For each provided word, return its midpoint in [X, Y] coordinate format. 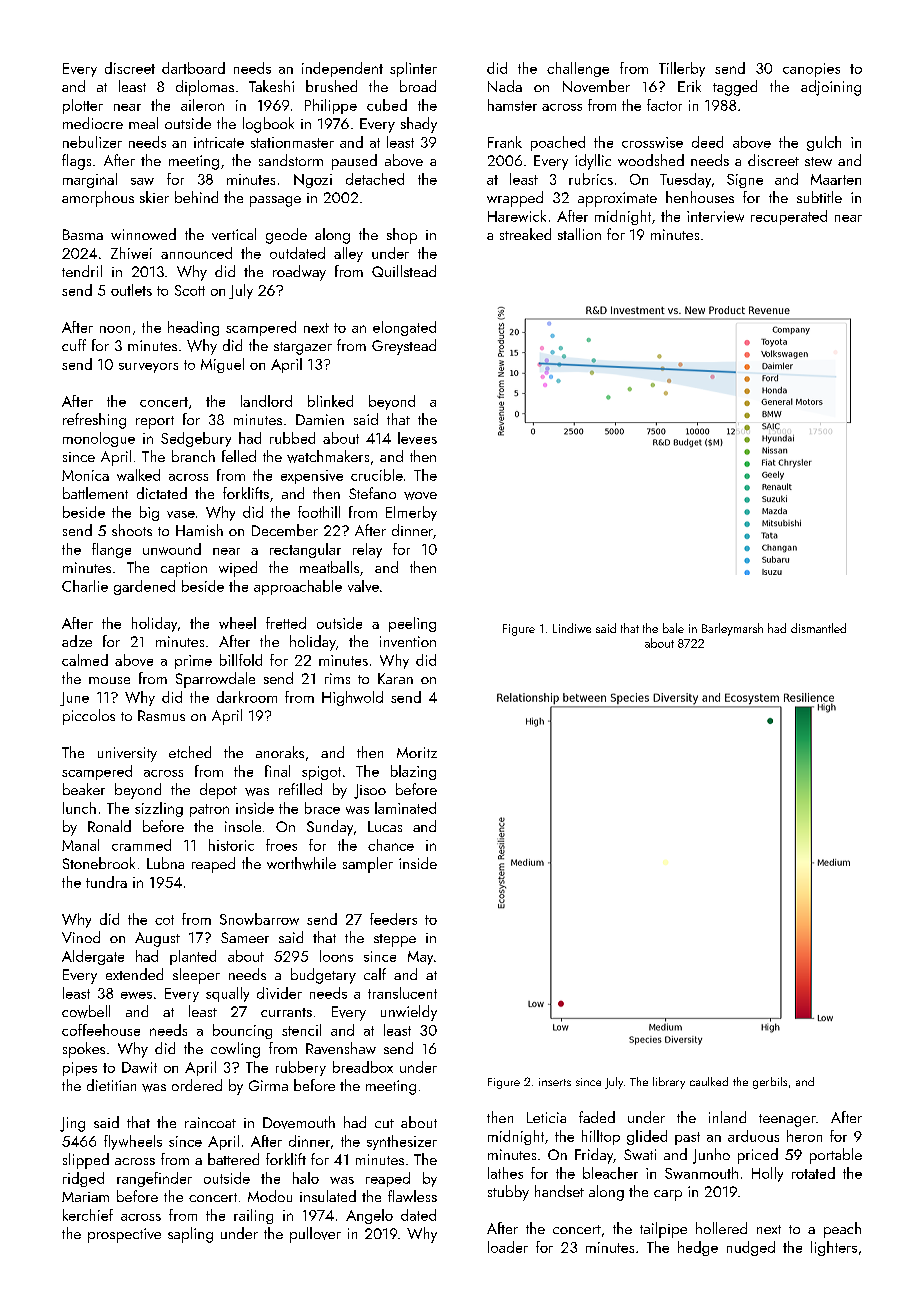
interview [715, 216]
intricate [219, 142]
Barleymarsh [732, 629]
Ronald [109, 826]
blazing [413, 772]
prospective [124, 1235]
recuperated [789, 217]
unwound [172, 549]
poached [558, 143]
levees [417, 438]
